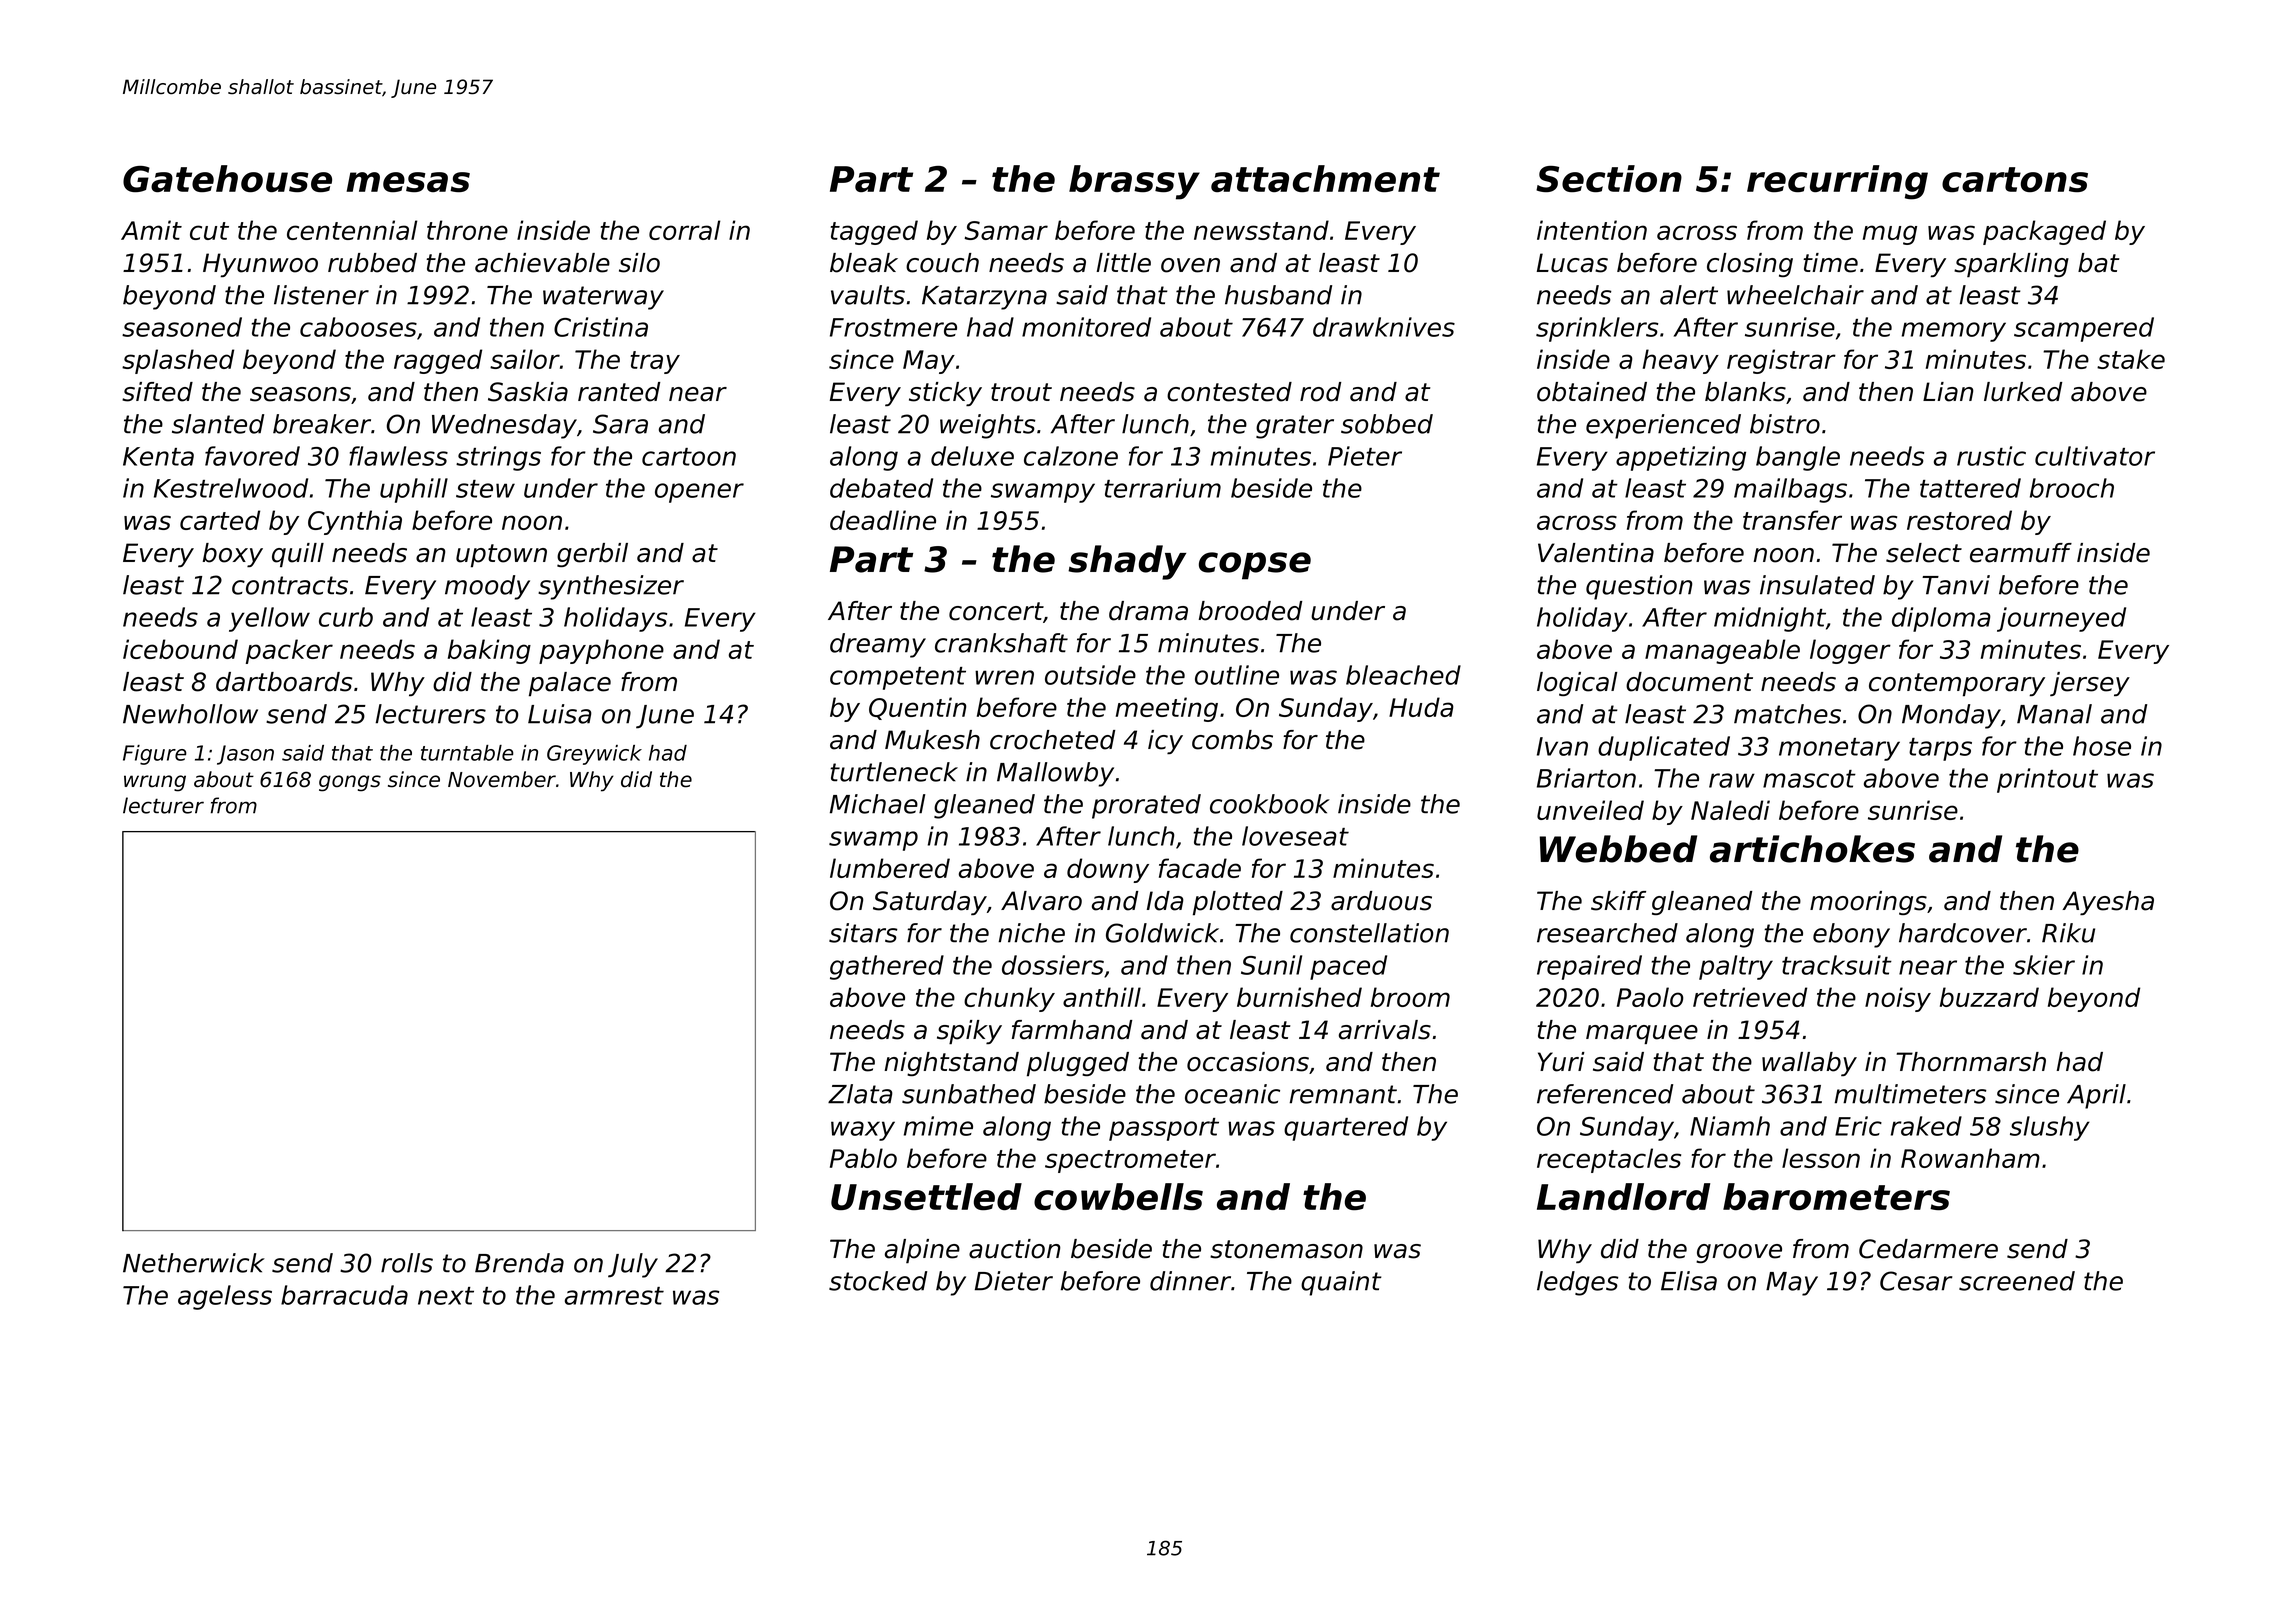  I want to click on Briarton, so click(1586, 778).
